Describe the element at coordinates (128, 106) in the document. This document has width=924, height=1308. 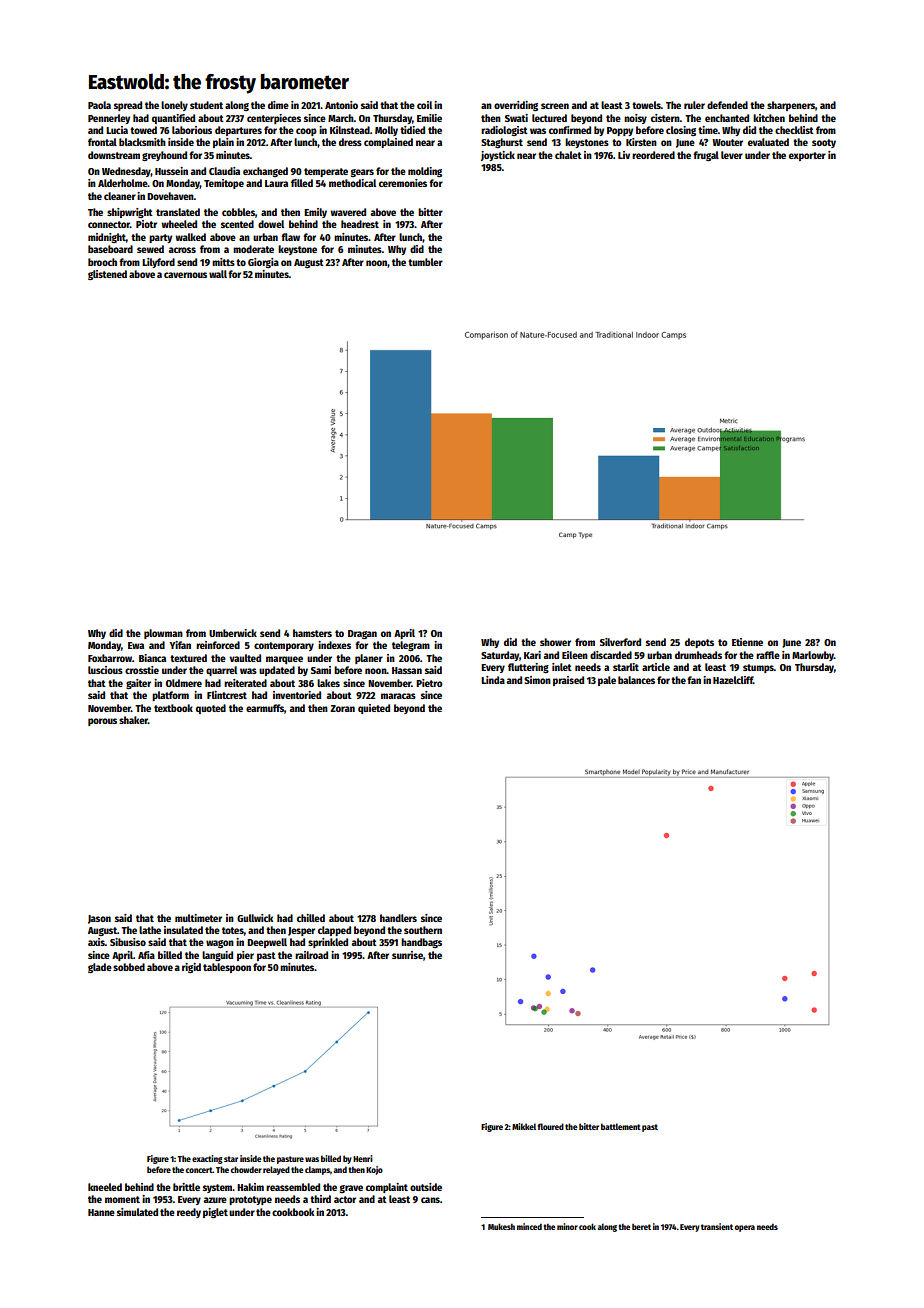
I see `spread` at that location.
